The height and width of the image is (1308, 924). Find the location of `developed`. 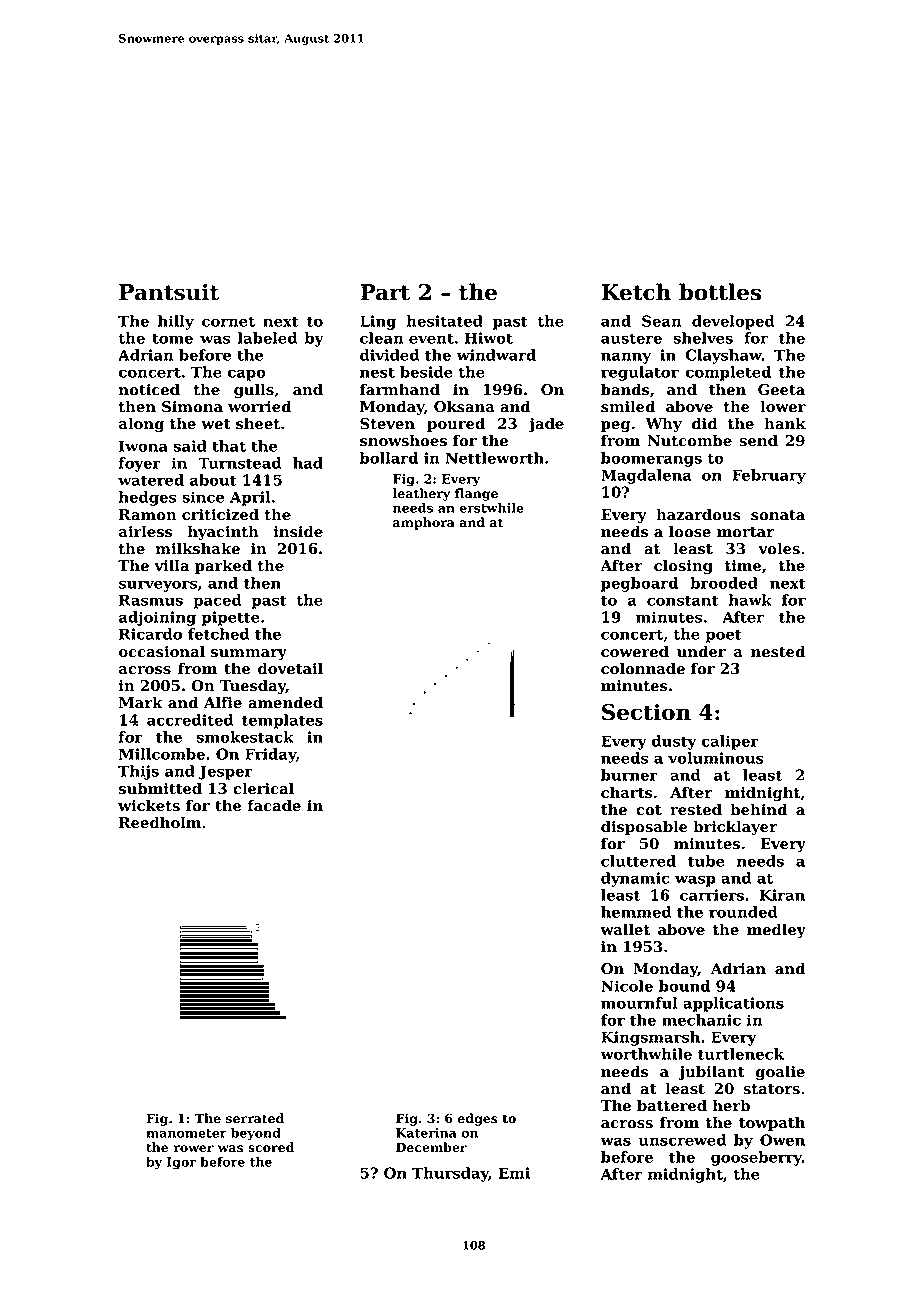

developed is located at coordinates (733, 322).
